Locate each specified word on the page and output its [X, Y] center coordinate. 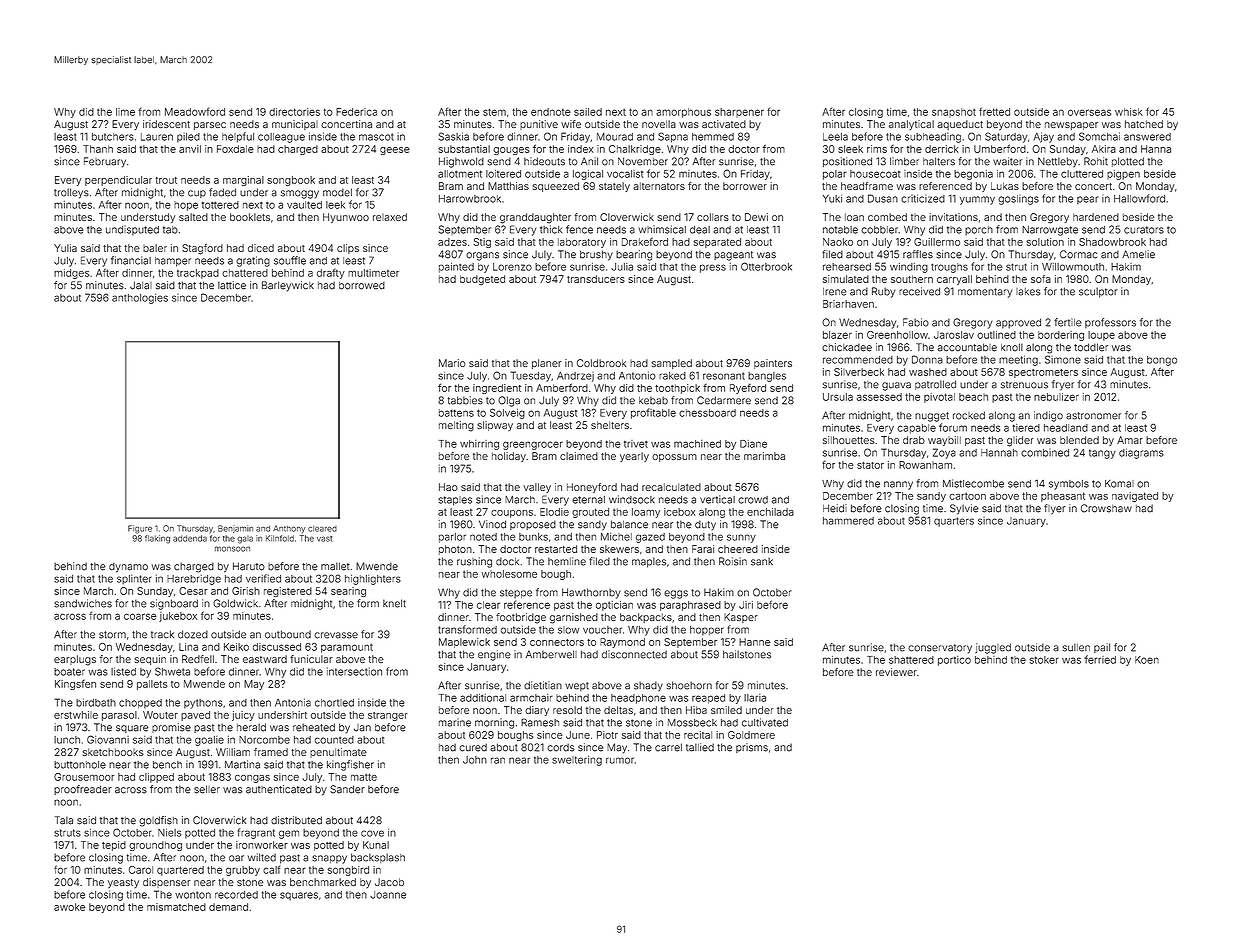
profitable [653, 413]
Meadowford [195, 111]
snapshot [954, 112]
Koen [1147, 660]
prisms [752, 748]
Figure [140, 529]
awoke [70, 907]
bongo [1162, 361]
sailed [588, 112]
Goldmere [751, 735]
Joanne [388, 895]
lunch [67, 740]
